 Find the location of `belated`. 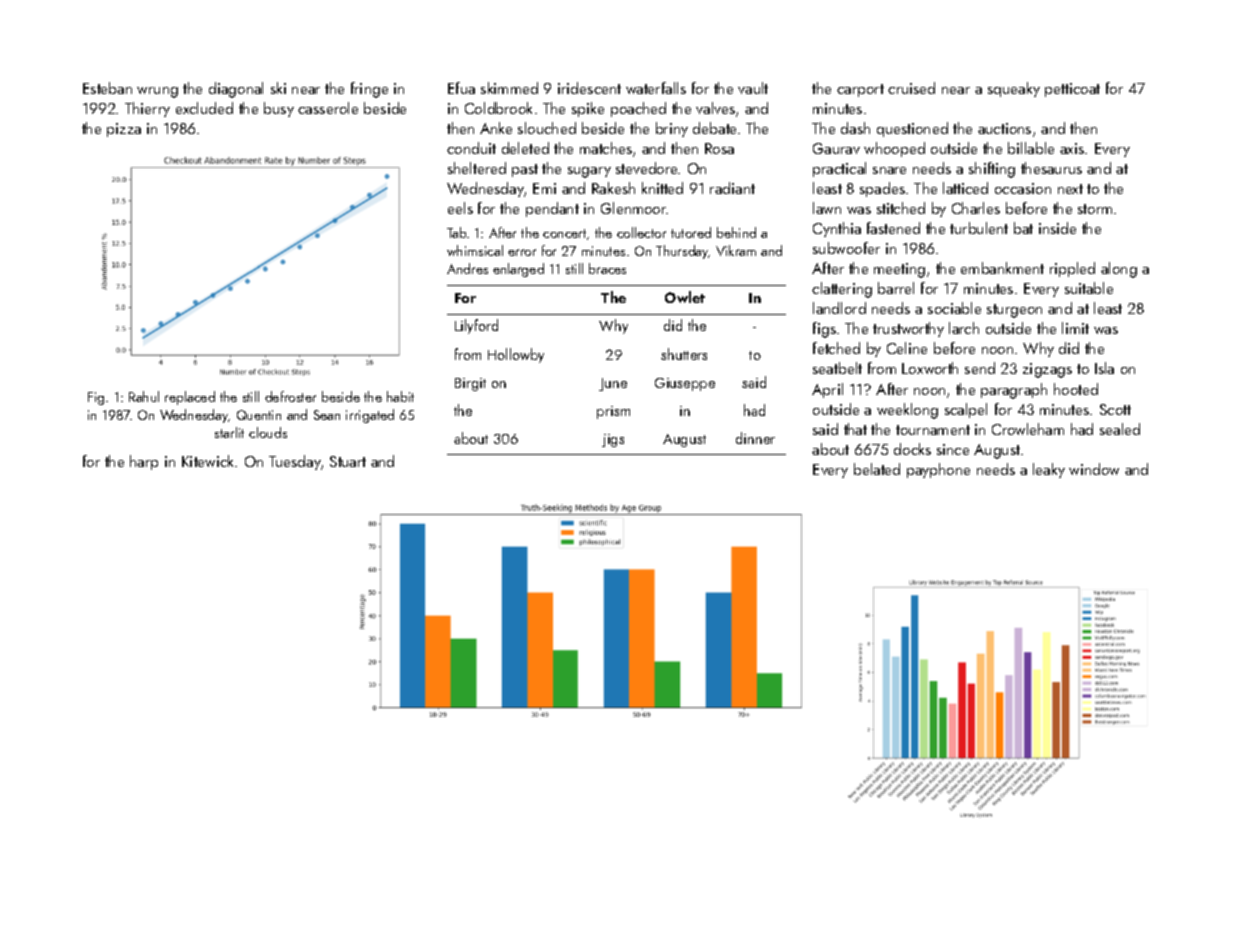

belated is located at coordinates (877, 469).
